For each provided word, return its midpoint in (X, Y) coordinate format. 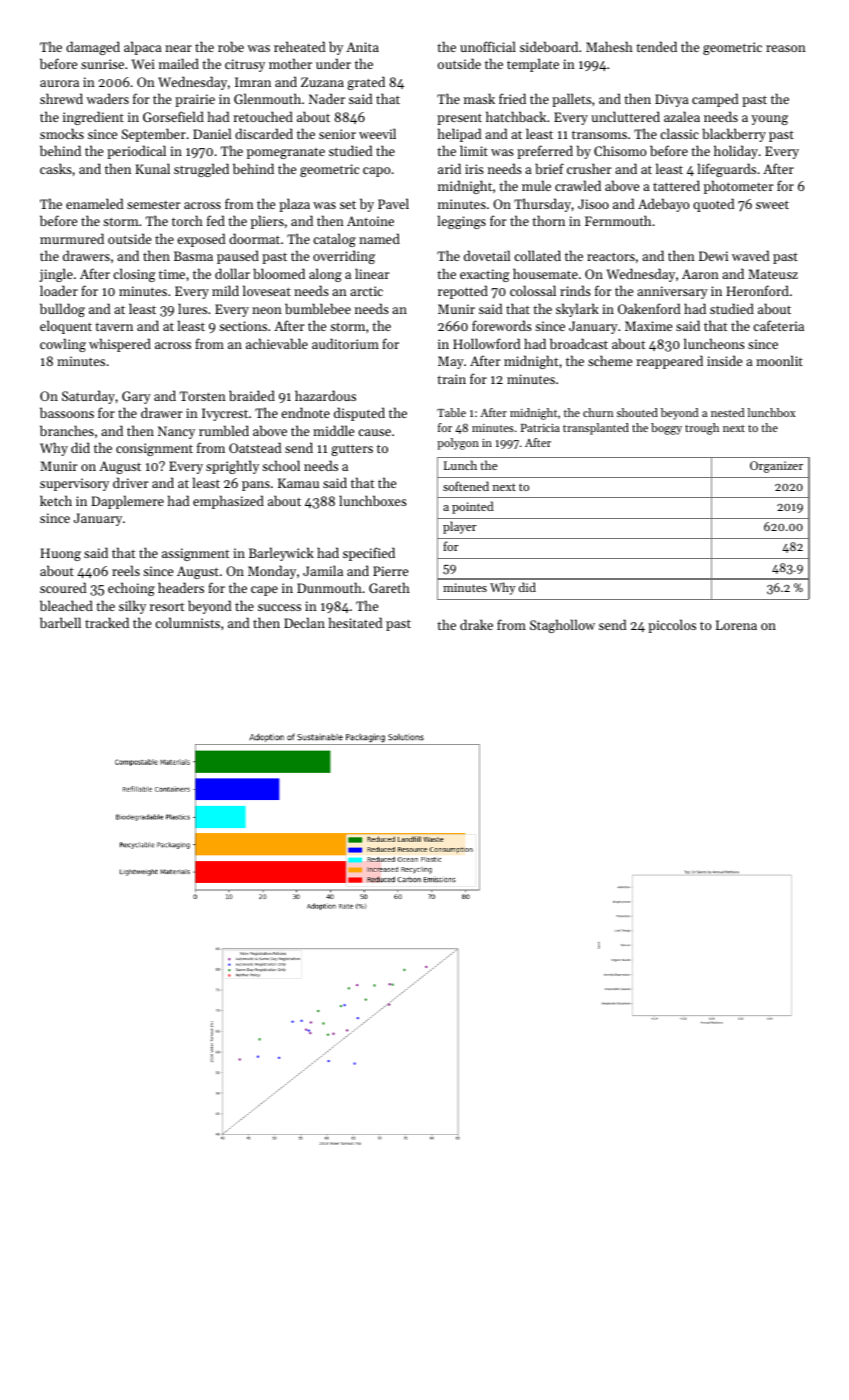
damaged (93, 48)
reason (786, 48)
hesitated (356, 622)
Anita (362, 47)
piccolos (672, 626)
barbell (60, 622)
